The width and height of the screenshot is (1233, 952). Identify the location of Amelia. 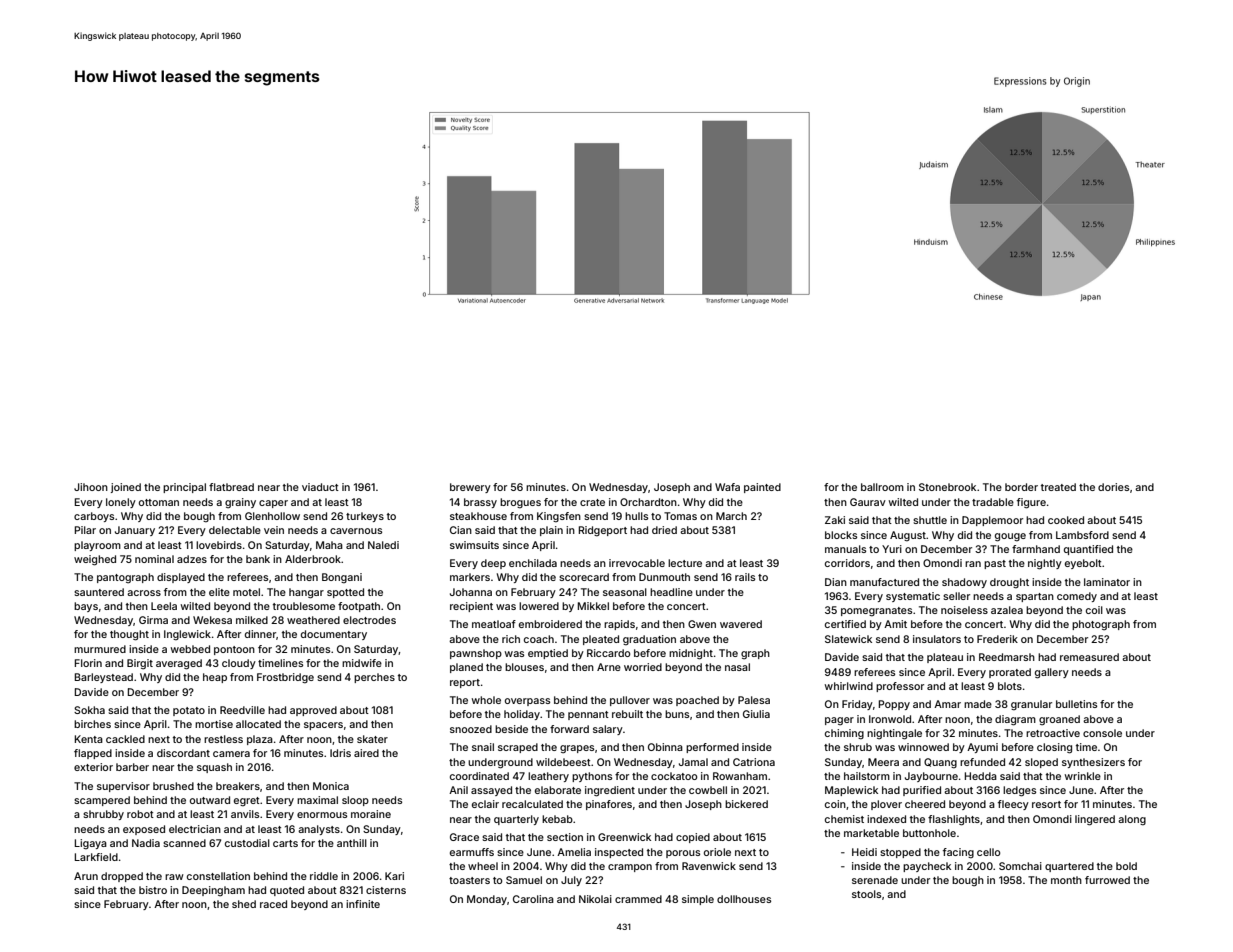
(574, 852).
